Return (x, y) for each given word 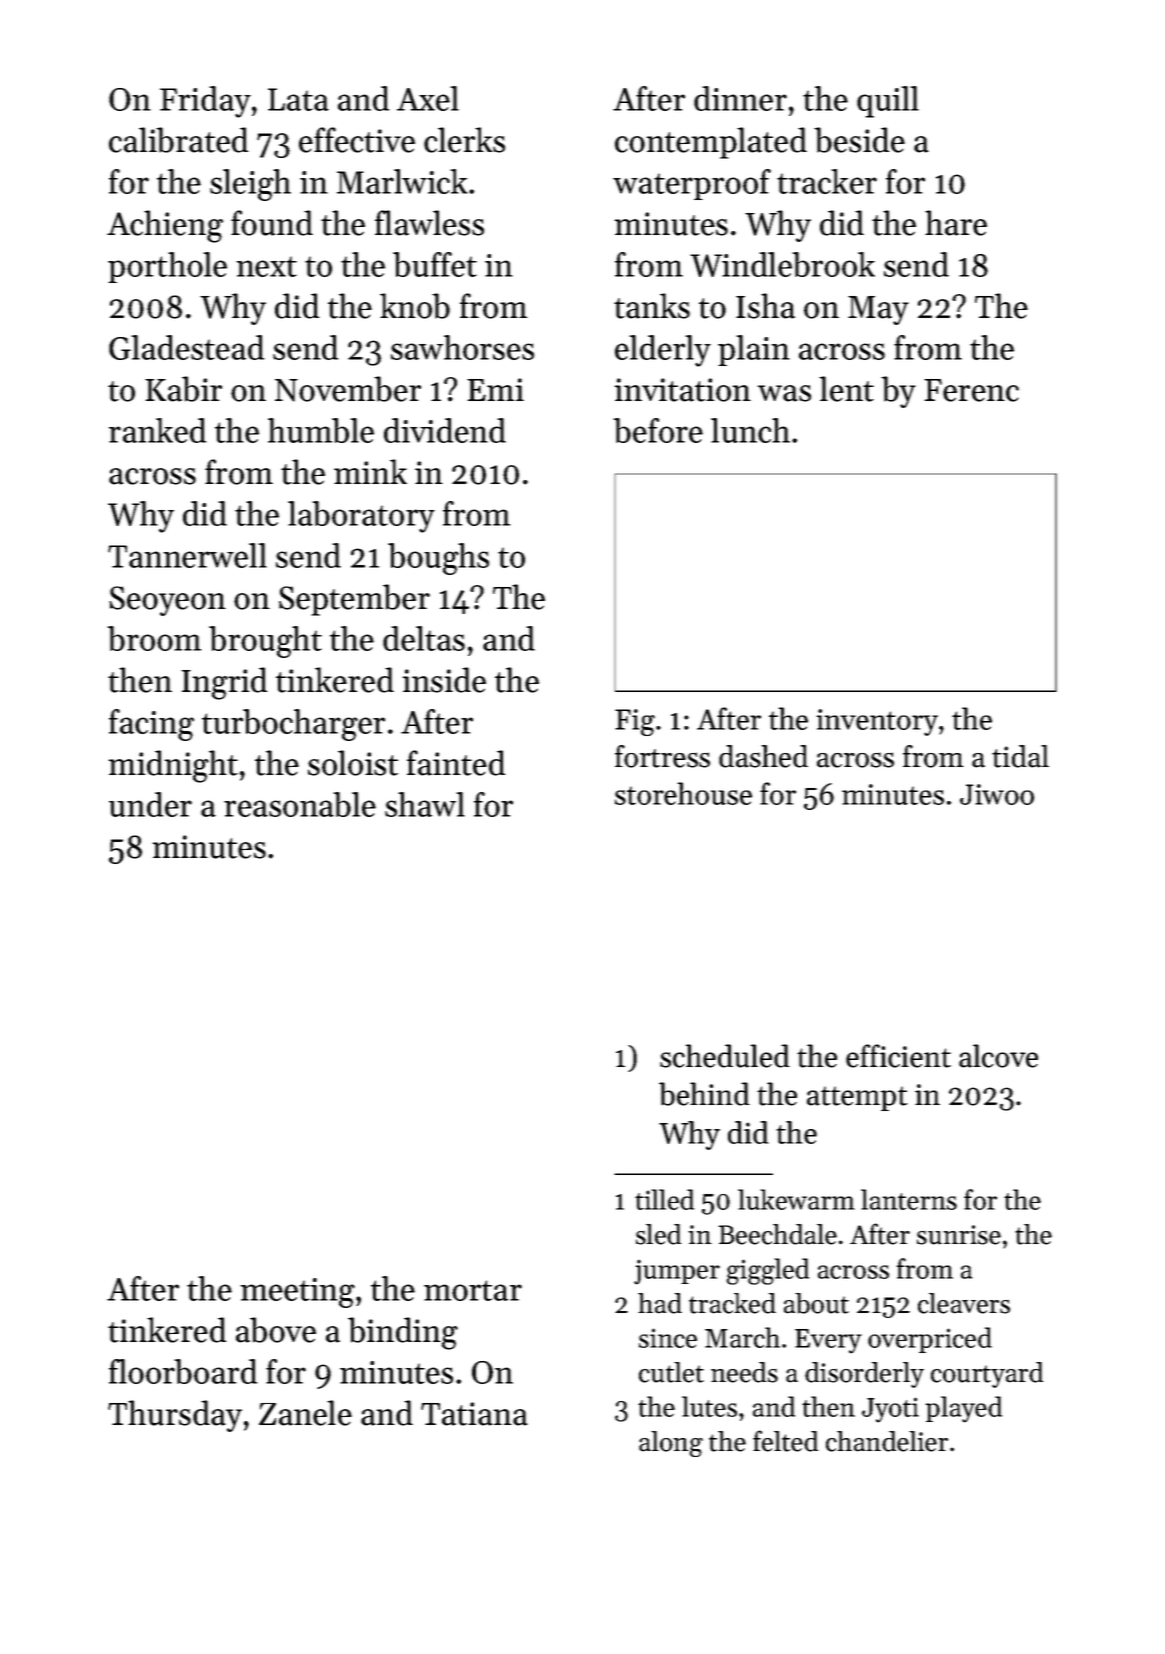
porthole (167, 267)
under (150, 804)
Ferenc (971, 390)
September (354, 600)
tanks (652, 306)
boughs (438, 559)
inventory (877, 722)
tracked (732, 1303)
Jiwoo (997, 794)
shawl (425, 804)
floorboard (183, 1371)
